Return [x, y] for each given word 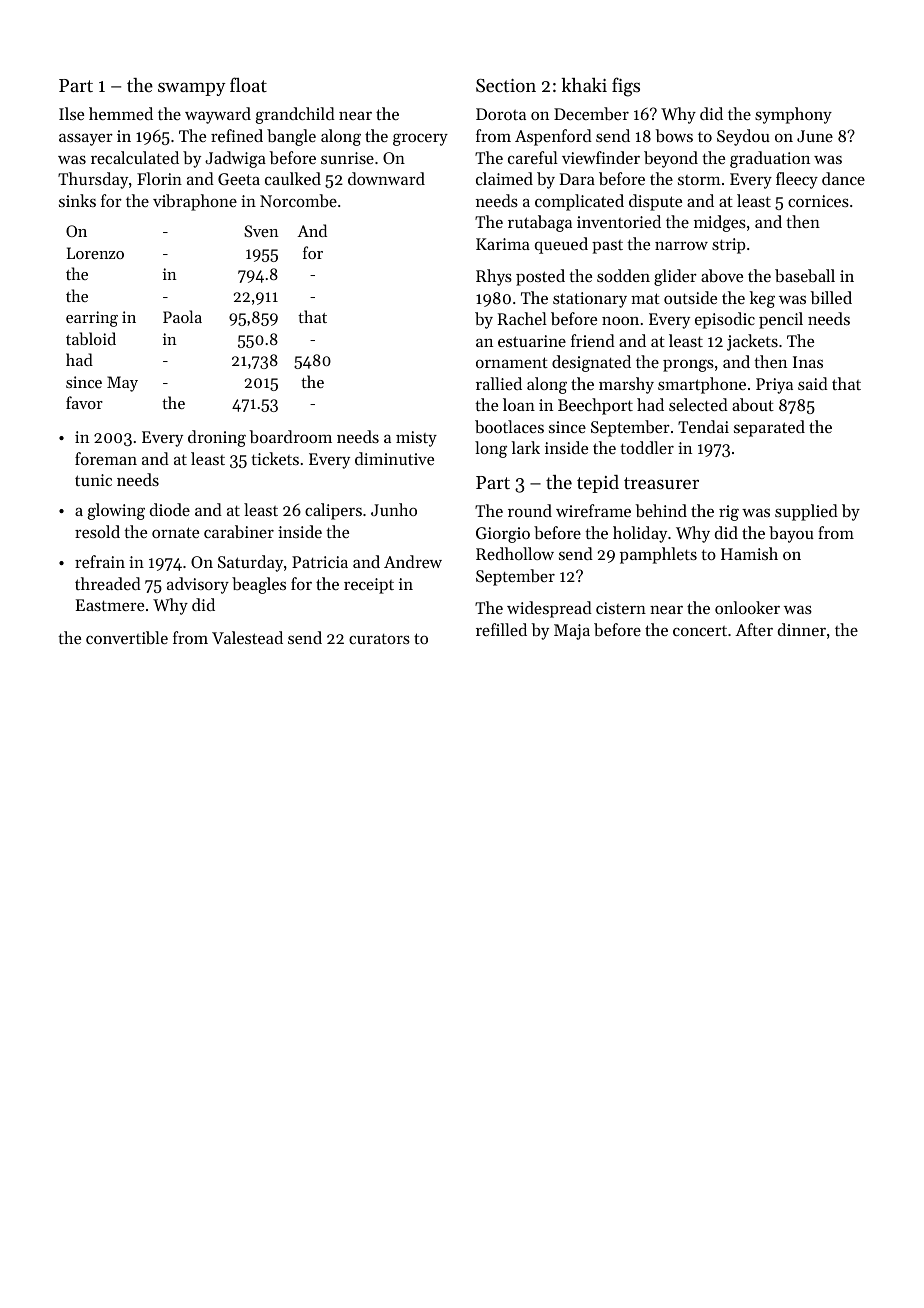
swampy [192, 89]
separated [769, 428]
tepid [598, 484]
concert [700, 631]
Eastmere [110, 605]
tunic [93, 480]
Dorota [501, 114]
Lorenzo [95, 253]
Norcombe [298, 200]
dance [843, 178]
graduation [770, 159]
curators [379, 639]
